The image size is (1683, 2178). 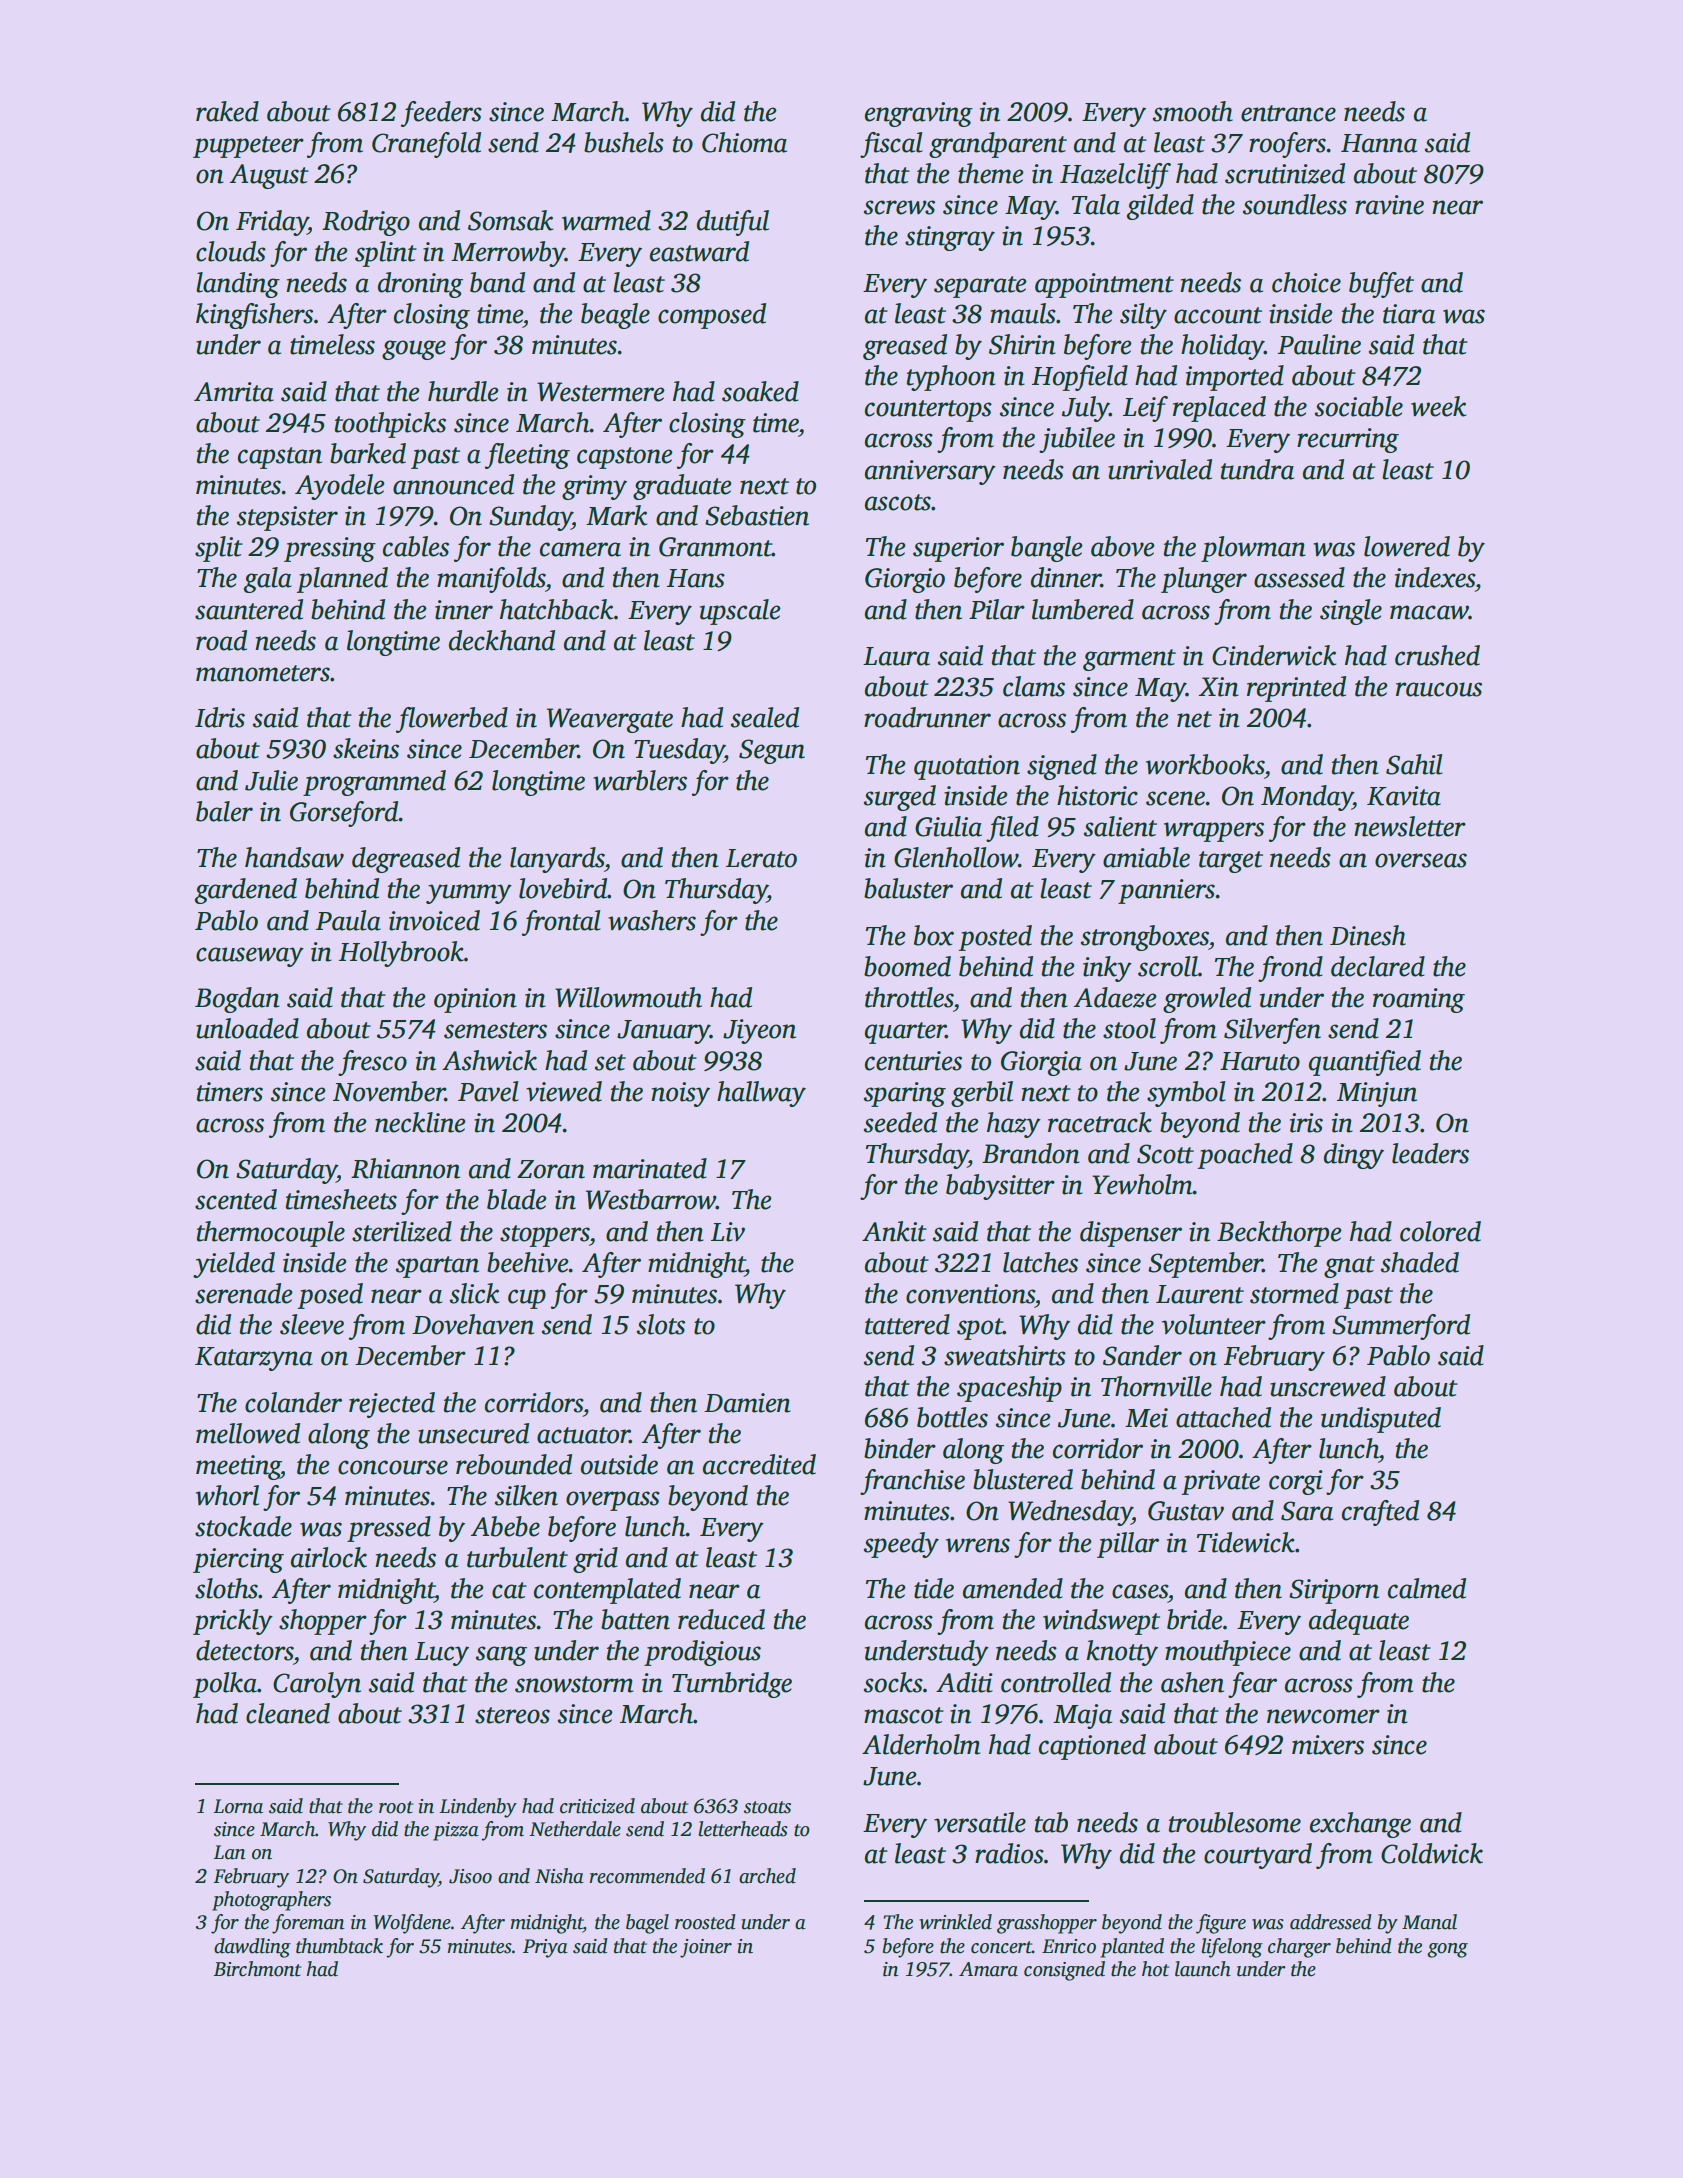 I want to click on split, so click(x=219, y=549).
